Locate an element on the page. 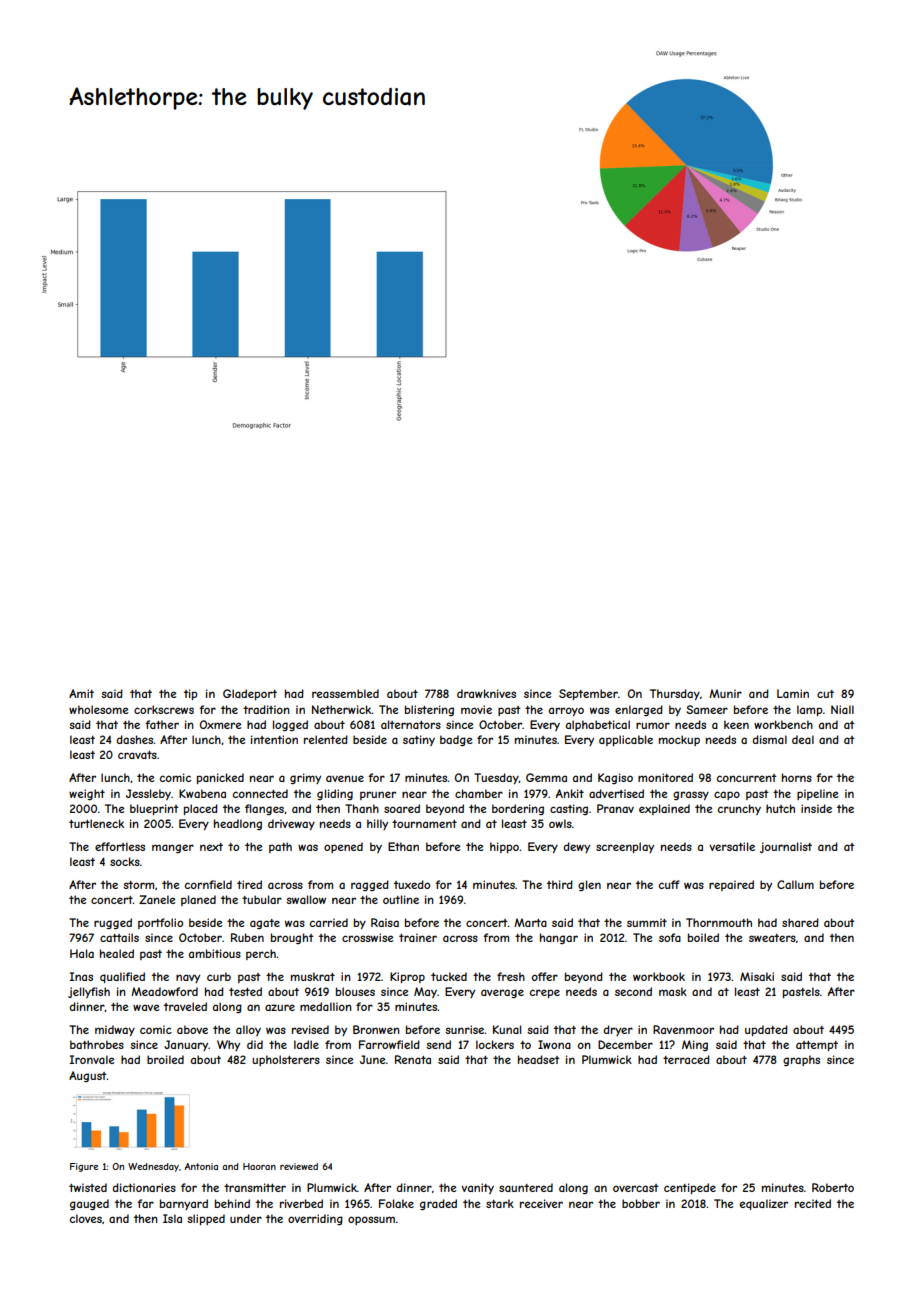 The width and height of the document is (924, 1308). dashes is located at coordinates (135, 739).
